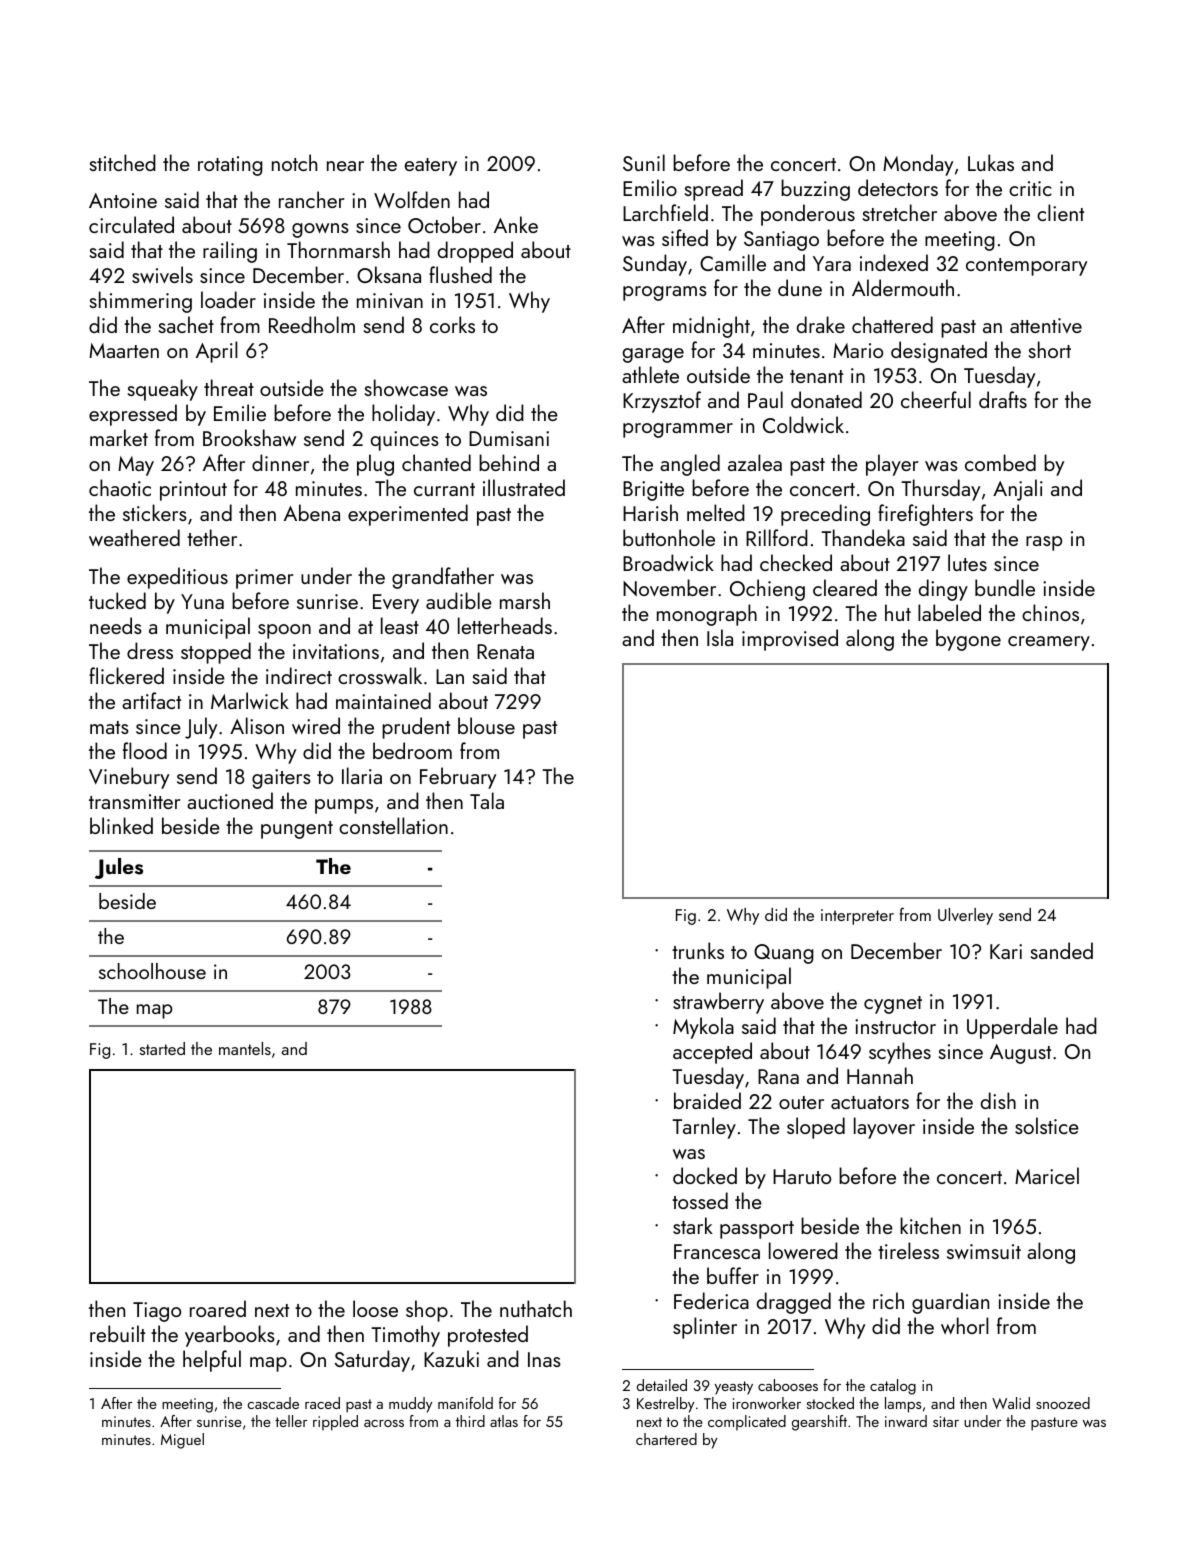  I want to click on Miguel, so click(182, 1441).
